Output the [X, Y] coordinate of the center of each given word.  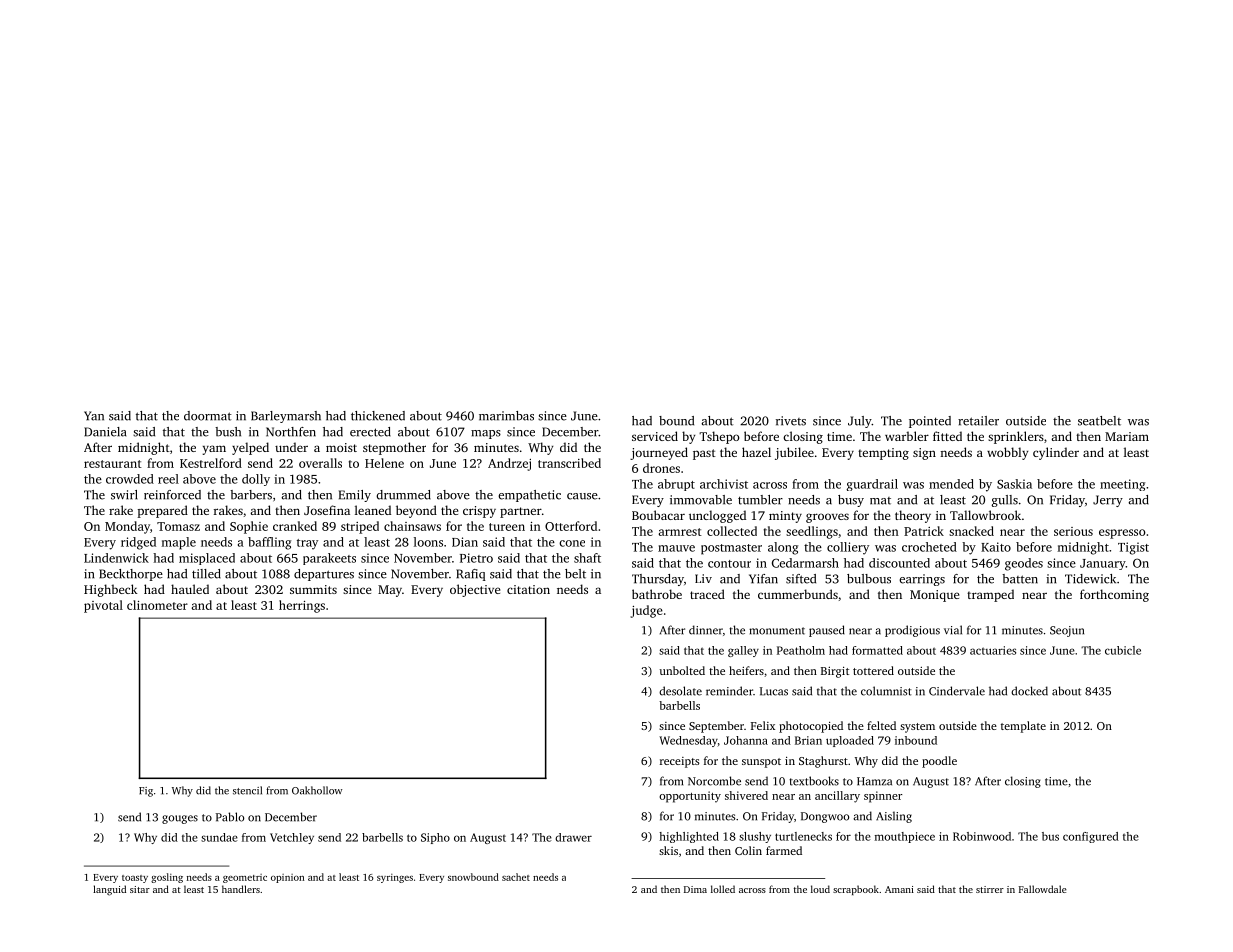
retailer [978, 421]
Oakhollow [317, 790]
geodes [1024, 564]
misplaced [207, 559]
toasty [135, 879]
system [917, 728]
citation [528, 589]
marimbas [506, 416]
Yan [94, 416]
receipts [679, 762]
